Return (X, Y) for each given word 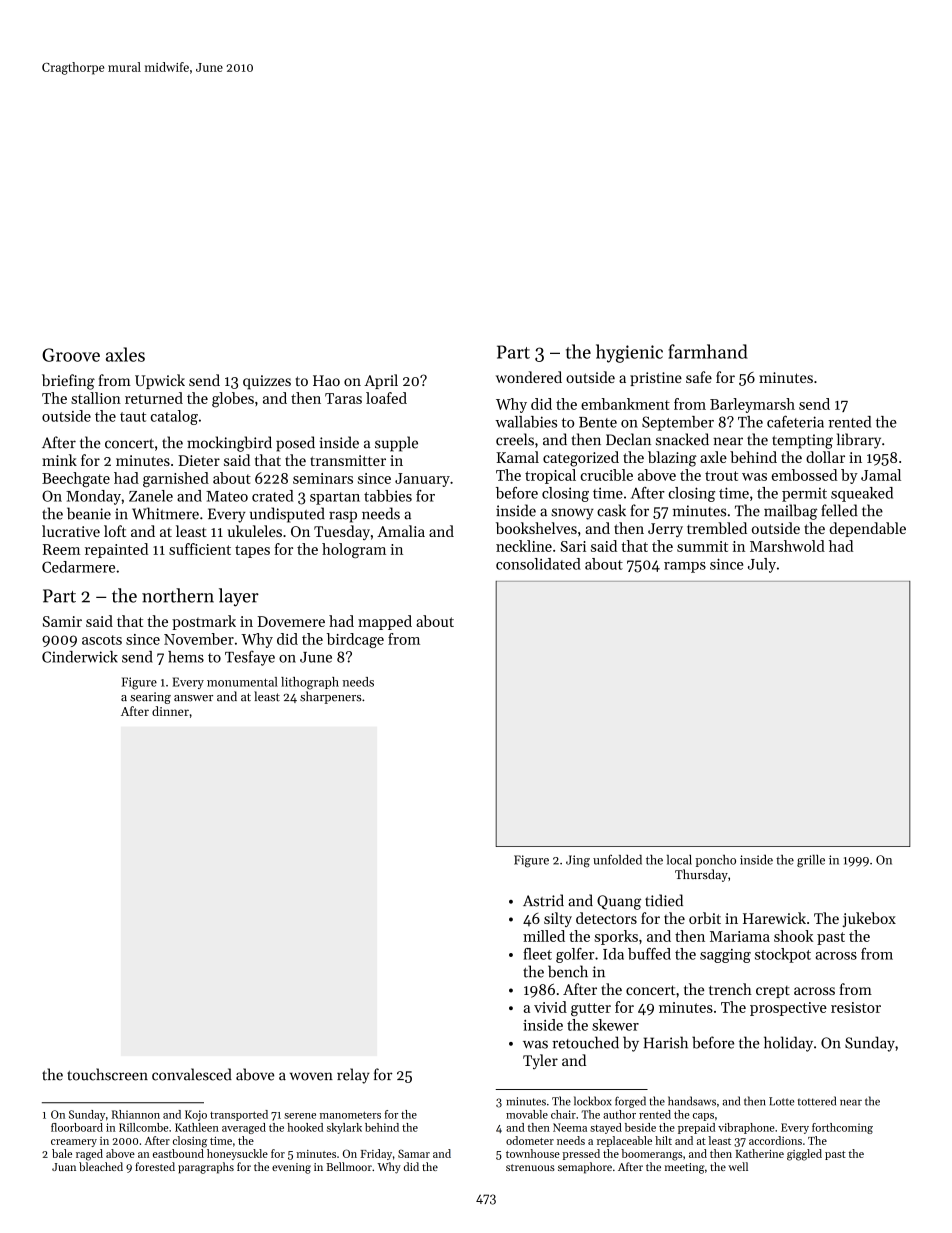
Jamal (881, 475)
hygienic (629, 353)
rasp (343, 517)
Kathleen (197, 1127)
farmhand (708, 351)
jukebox (869, 919)
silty (558, 919)
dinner (170, 711)
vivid (550, 1007)
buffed (649, 954)
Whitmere (165, 513)
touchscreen (107, 1074)
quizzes (267, 382)
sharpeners (331, 697)
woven (311, 1076)
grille (811, 861)
